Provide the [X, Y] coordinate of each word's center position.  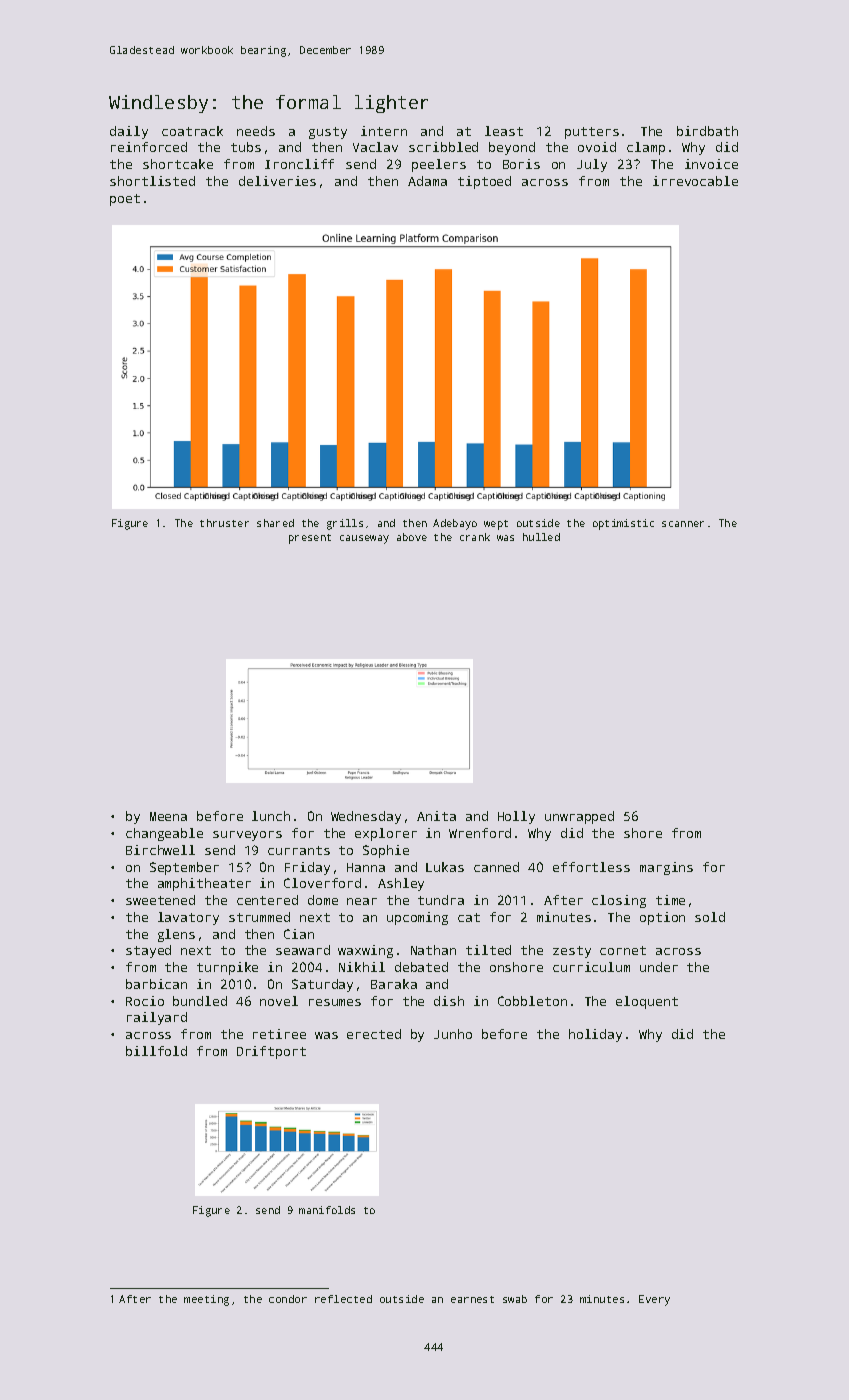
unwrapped [579, 817]
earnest [472, 1299]
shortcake [178, 164]
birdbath [707, 131]
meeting [206, 1300]
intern [384, 131]
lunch [271, 816]
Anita [436, 816]
